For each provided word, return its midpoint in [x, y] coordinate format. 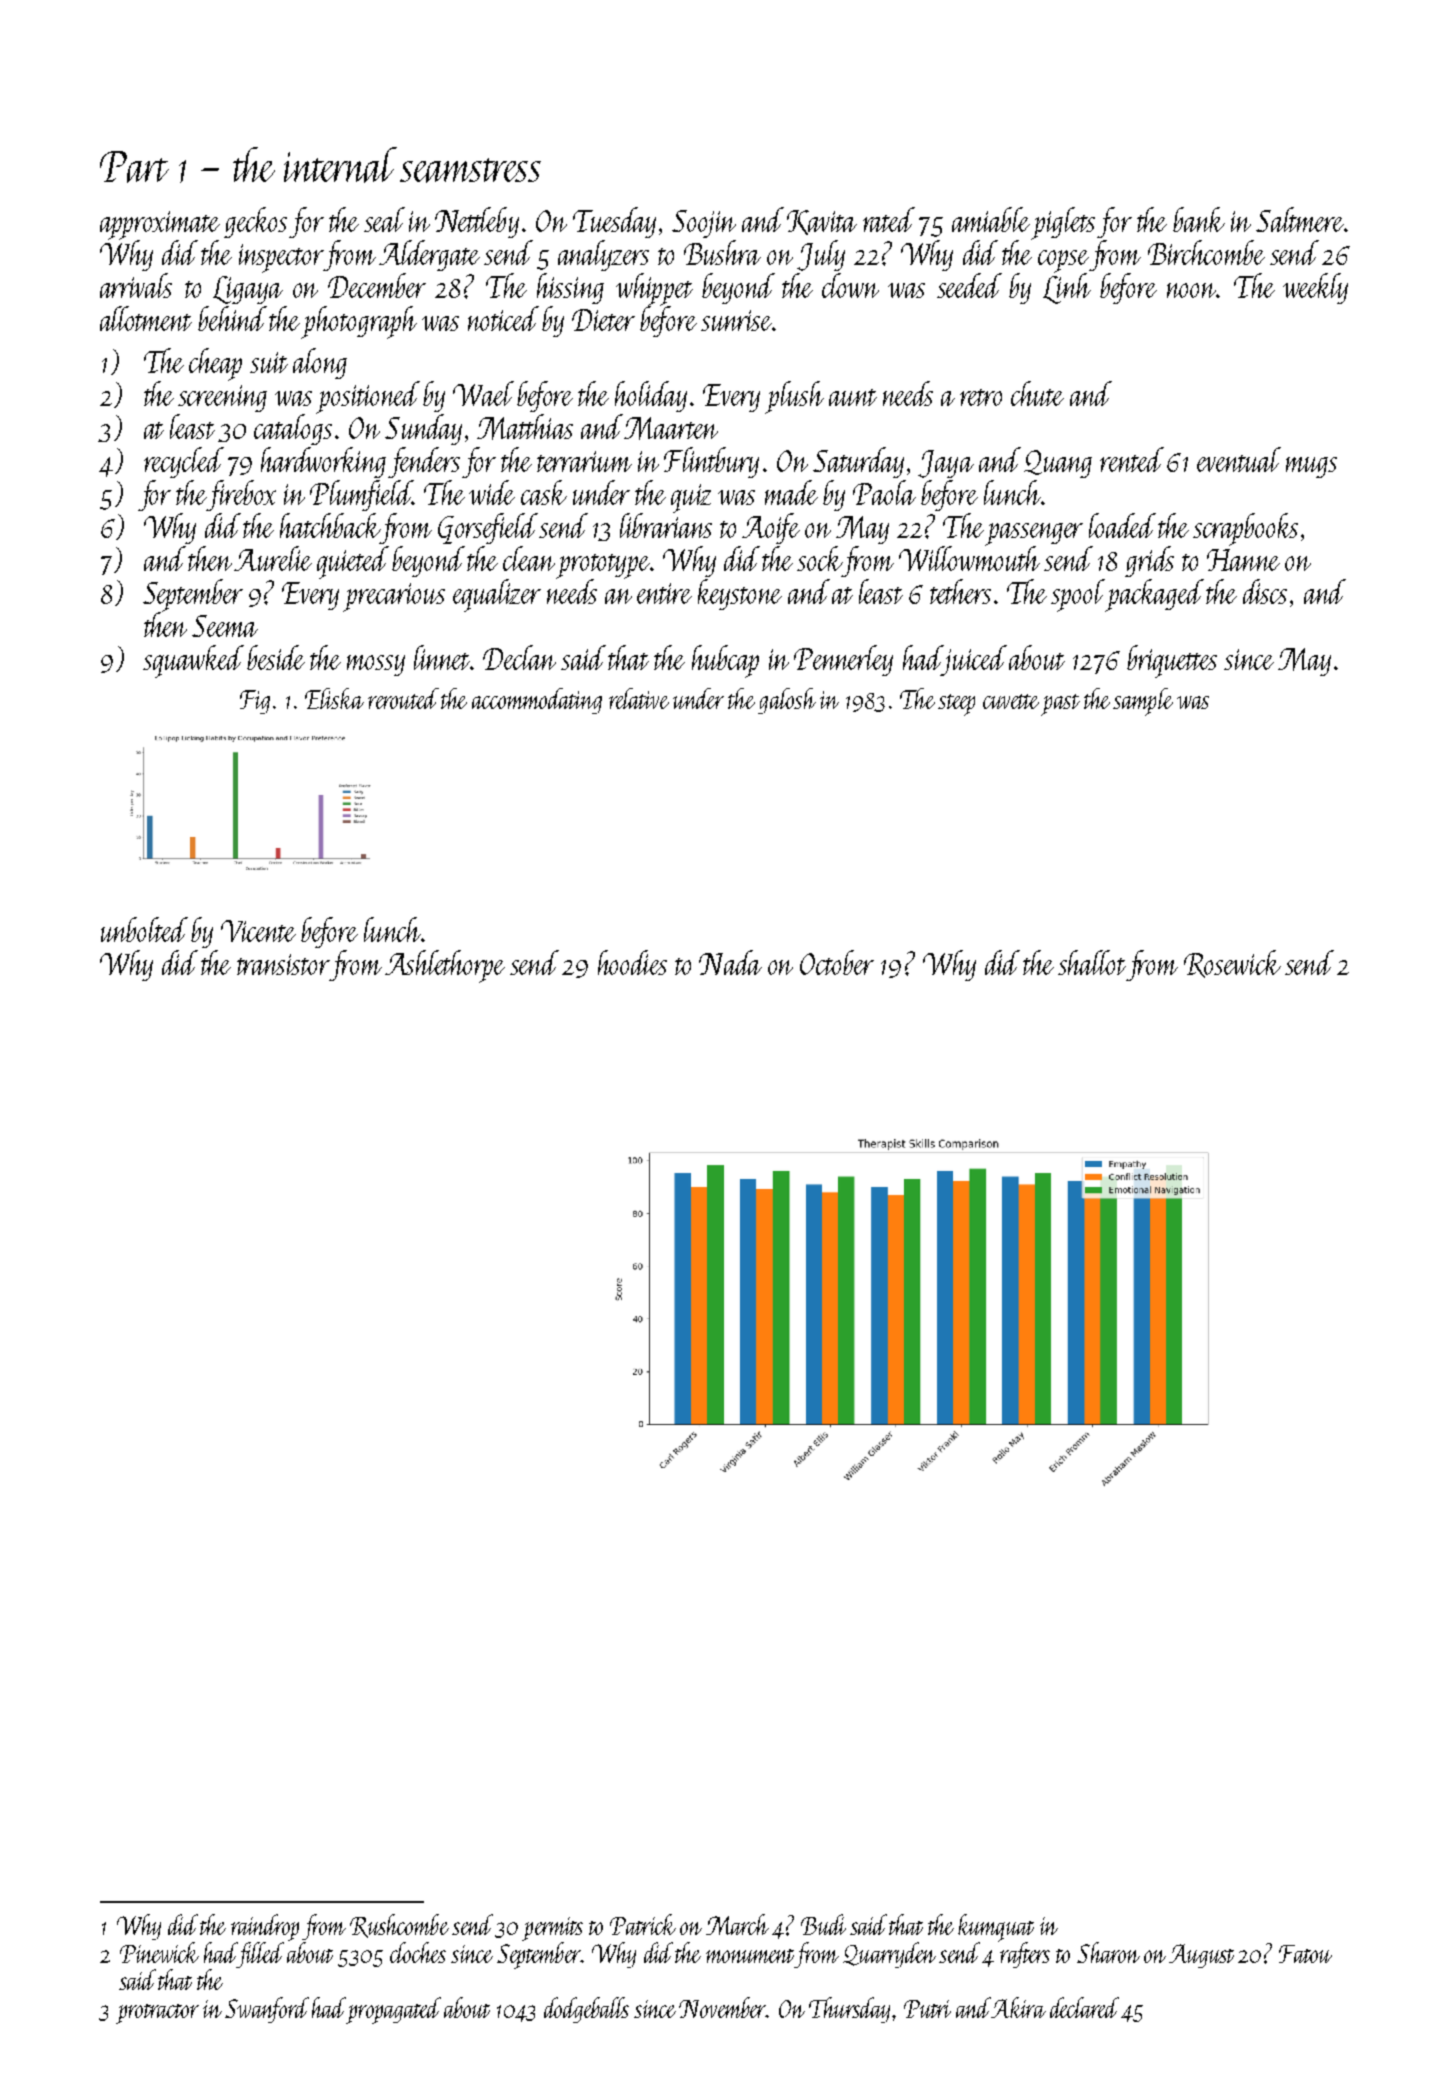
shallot [1092, 962]
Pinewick [159, 1952]
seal [384, 219]
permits [552, 1929]
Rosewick [1232, 964]
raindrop [265, 1927]
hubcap [725, 661]
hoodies [632, 962]
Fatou [1305, 1954]
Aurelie [273, 558]
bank [1199, 219]
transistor [283, 964]
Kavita [822, 222]
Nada [730, 962]
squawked [193, 661]
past [1060, 705]
